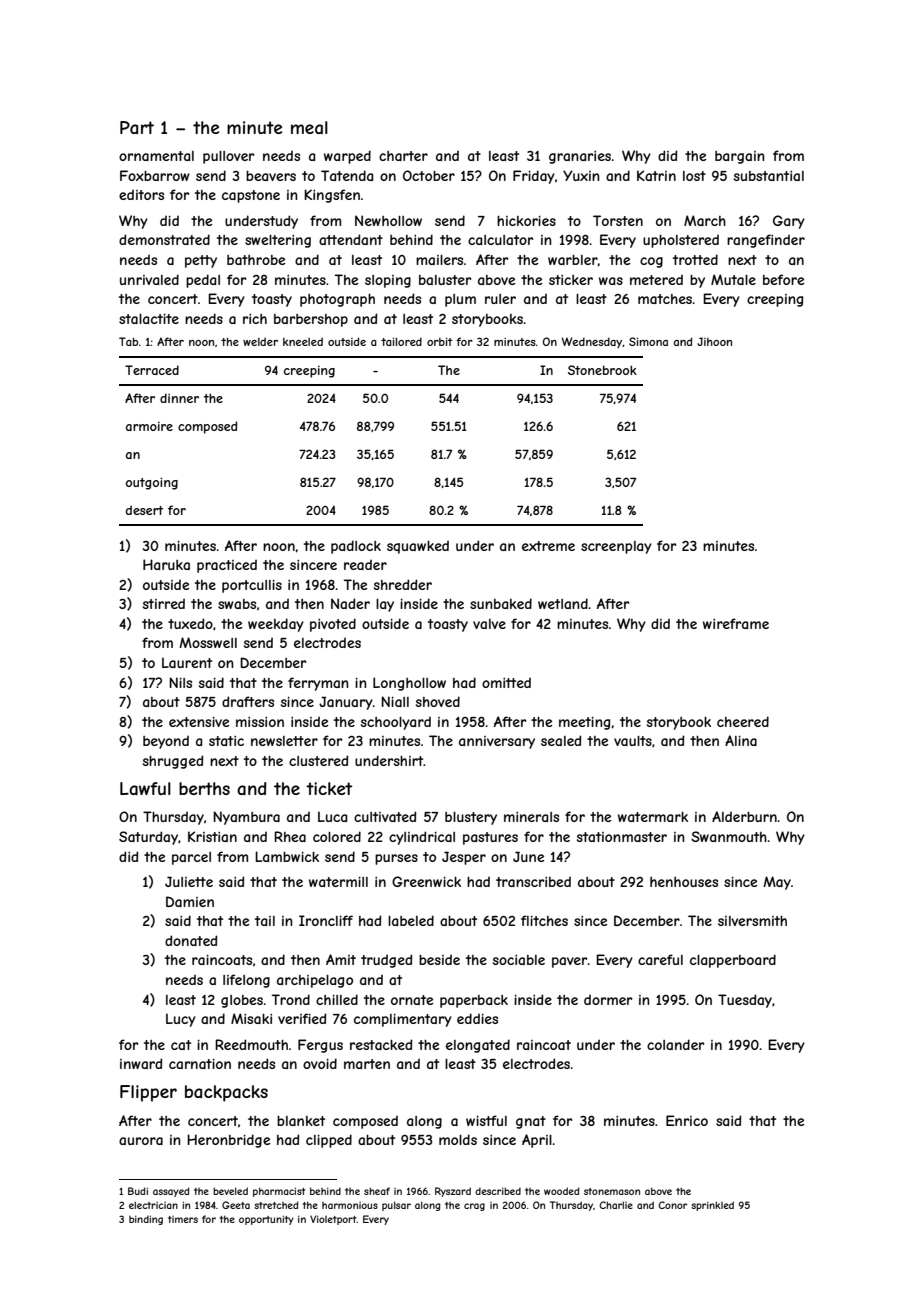  Describe the element at coordinates (563, 603) in the page. I see `wetland` at that location.
